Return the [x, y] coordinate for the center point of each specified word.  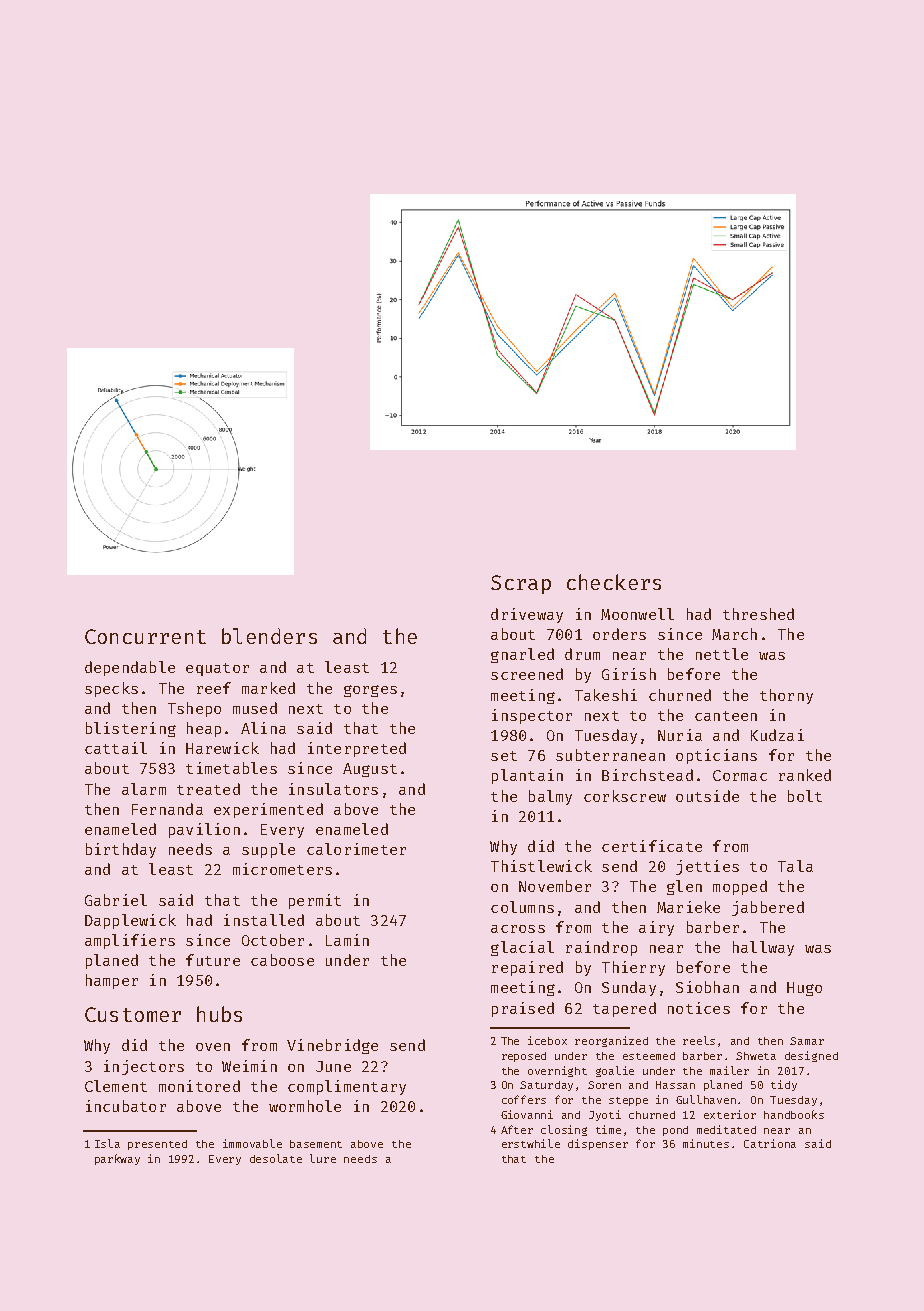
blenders [269, 636]
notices [699, 1008]
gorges [370, 691]
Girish [629, 674]
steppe [628, 1101]
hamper [112, 981]
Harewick [222, 748]
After [517, 1129]
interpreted [357, 749]
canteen [726, 716]
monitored [199, 1086]
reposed [524, 1057]
